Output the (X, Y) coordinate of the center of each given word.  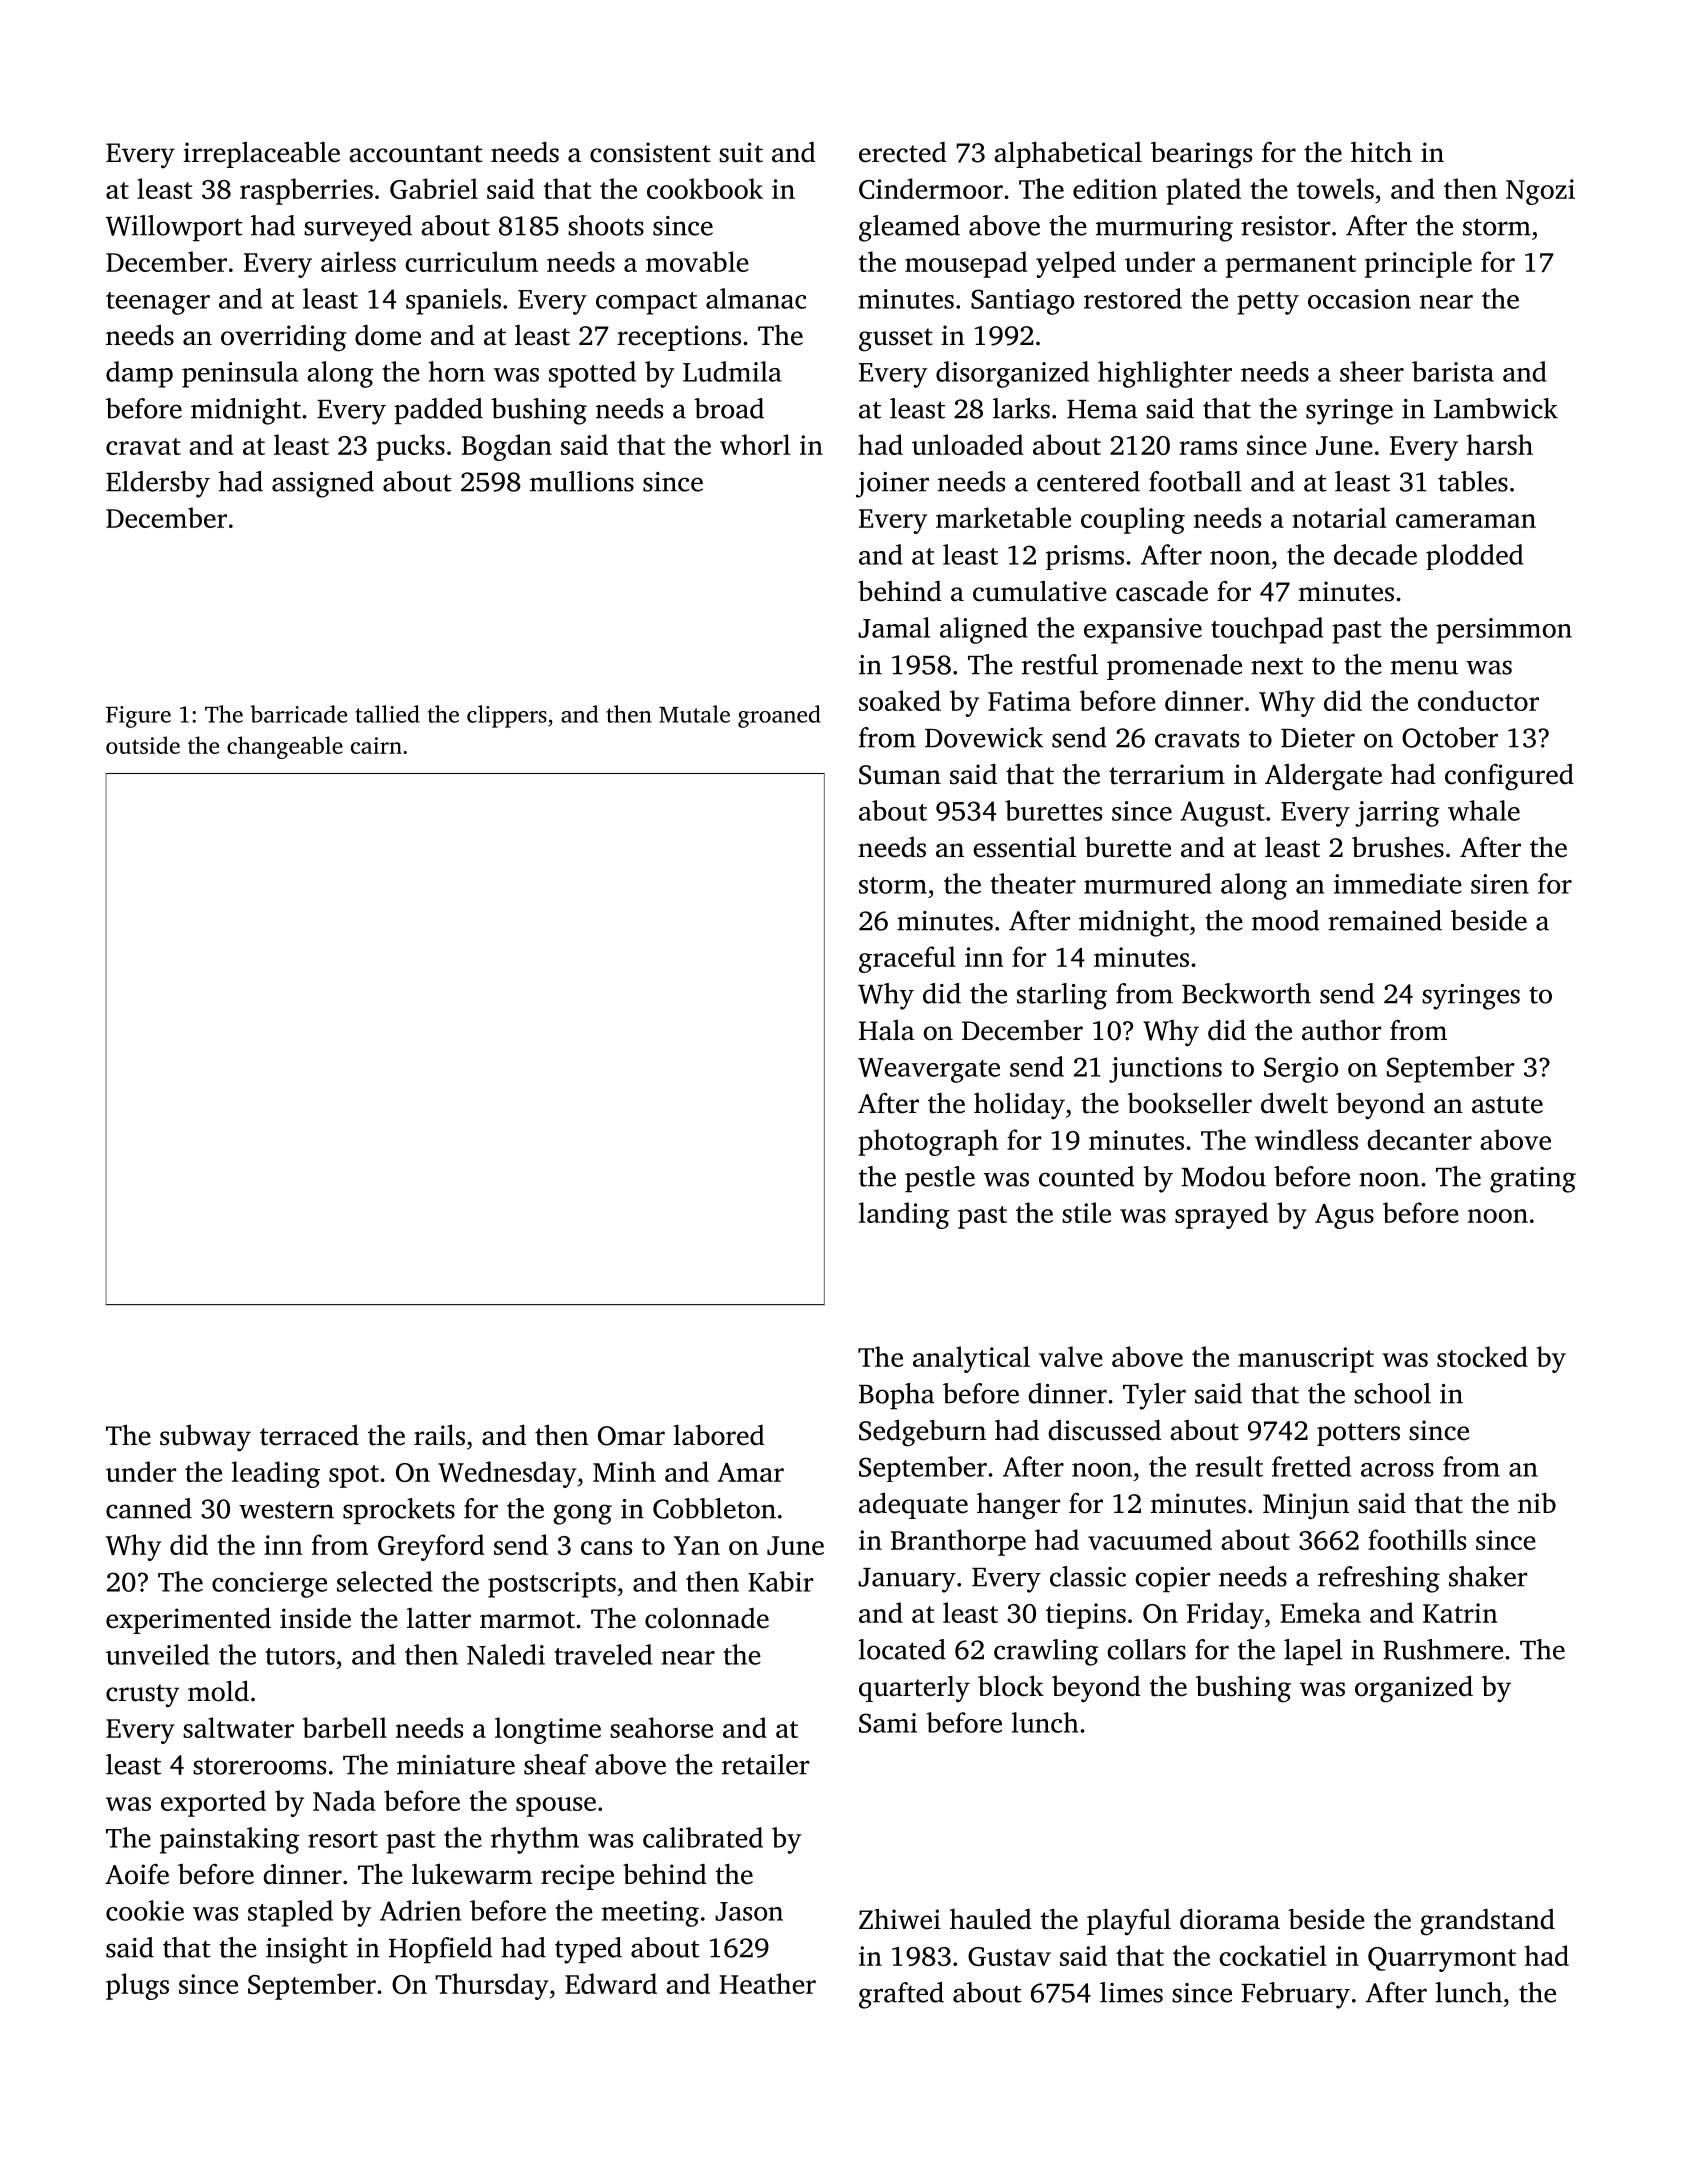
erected (903, 152)
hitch (1381, 152)
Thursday (492, 1986)
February (1295, 1995)
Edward (611, 1983)
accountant (415, 154)
